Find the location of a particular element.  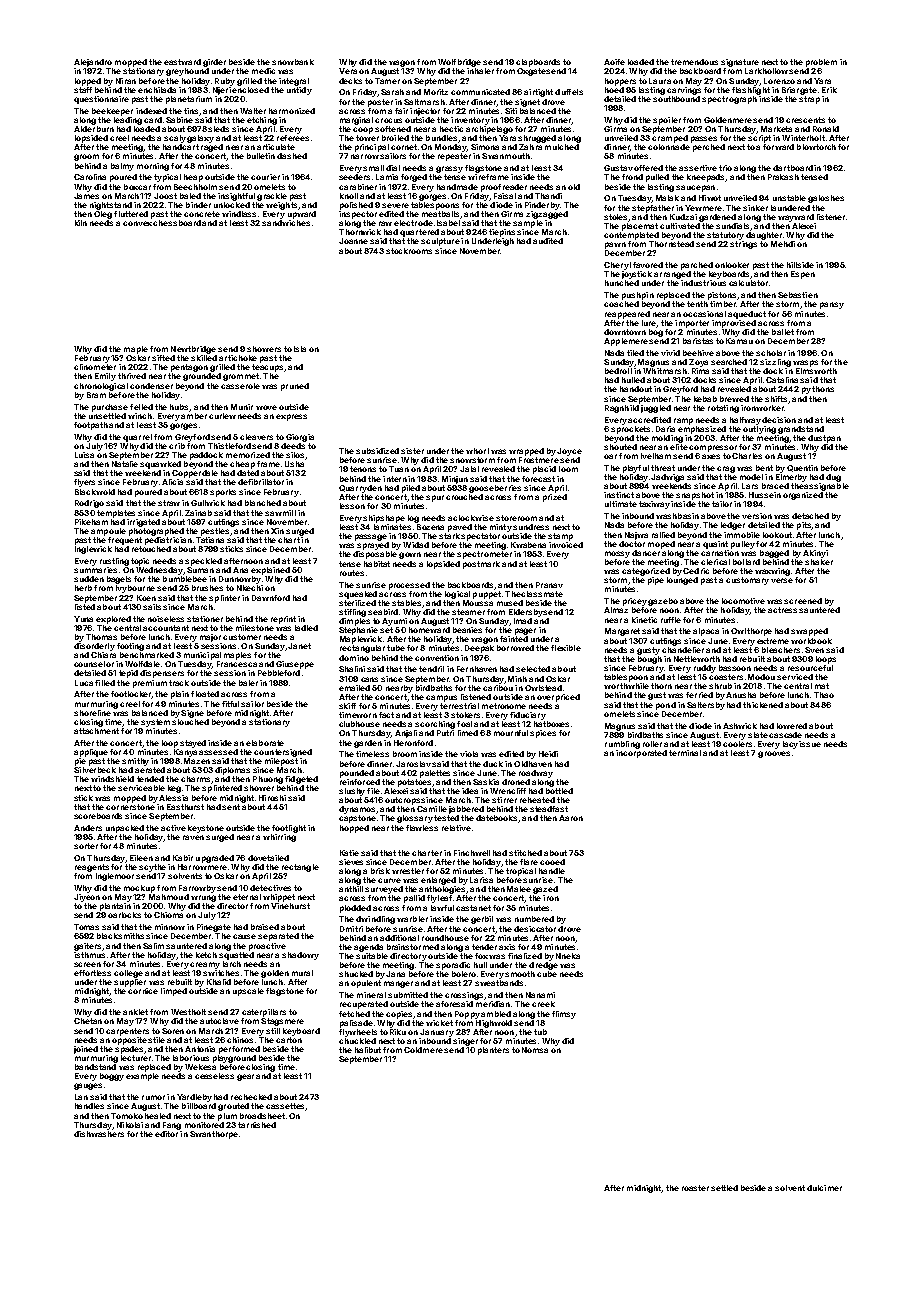

spectator is located at coordinates (480, 537).
